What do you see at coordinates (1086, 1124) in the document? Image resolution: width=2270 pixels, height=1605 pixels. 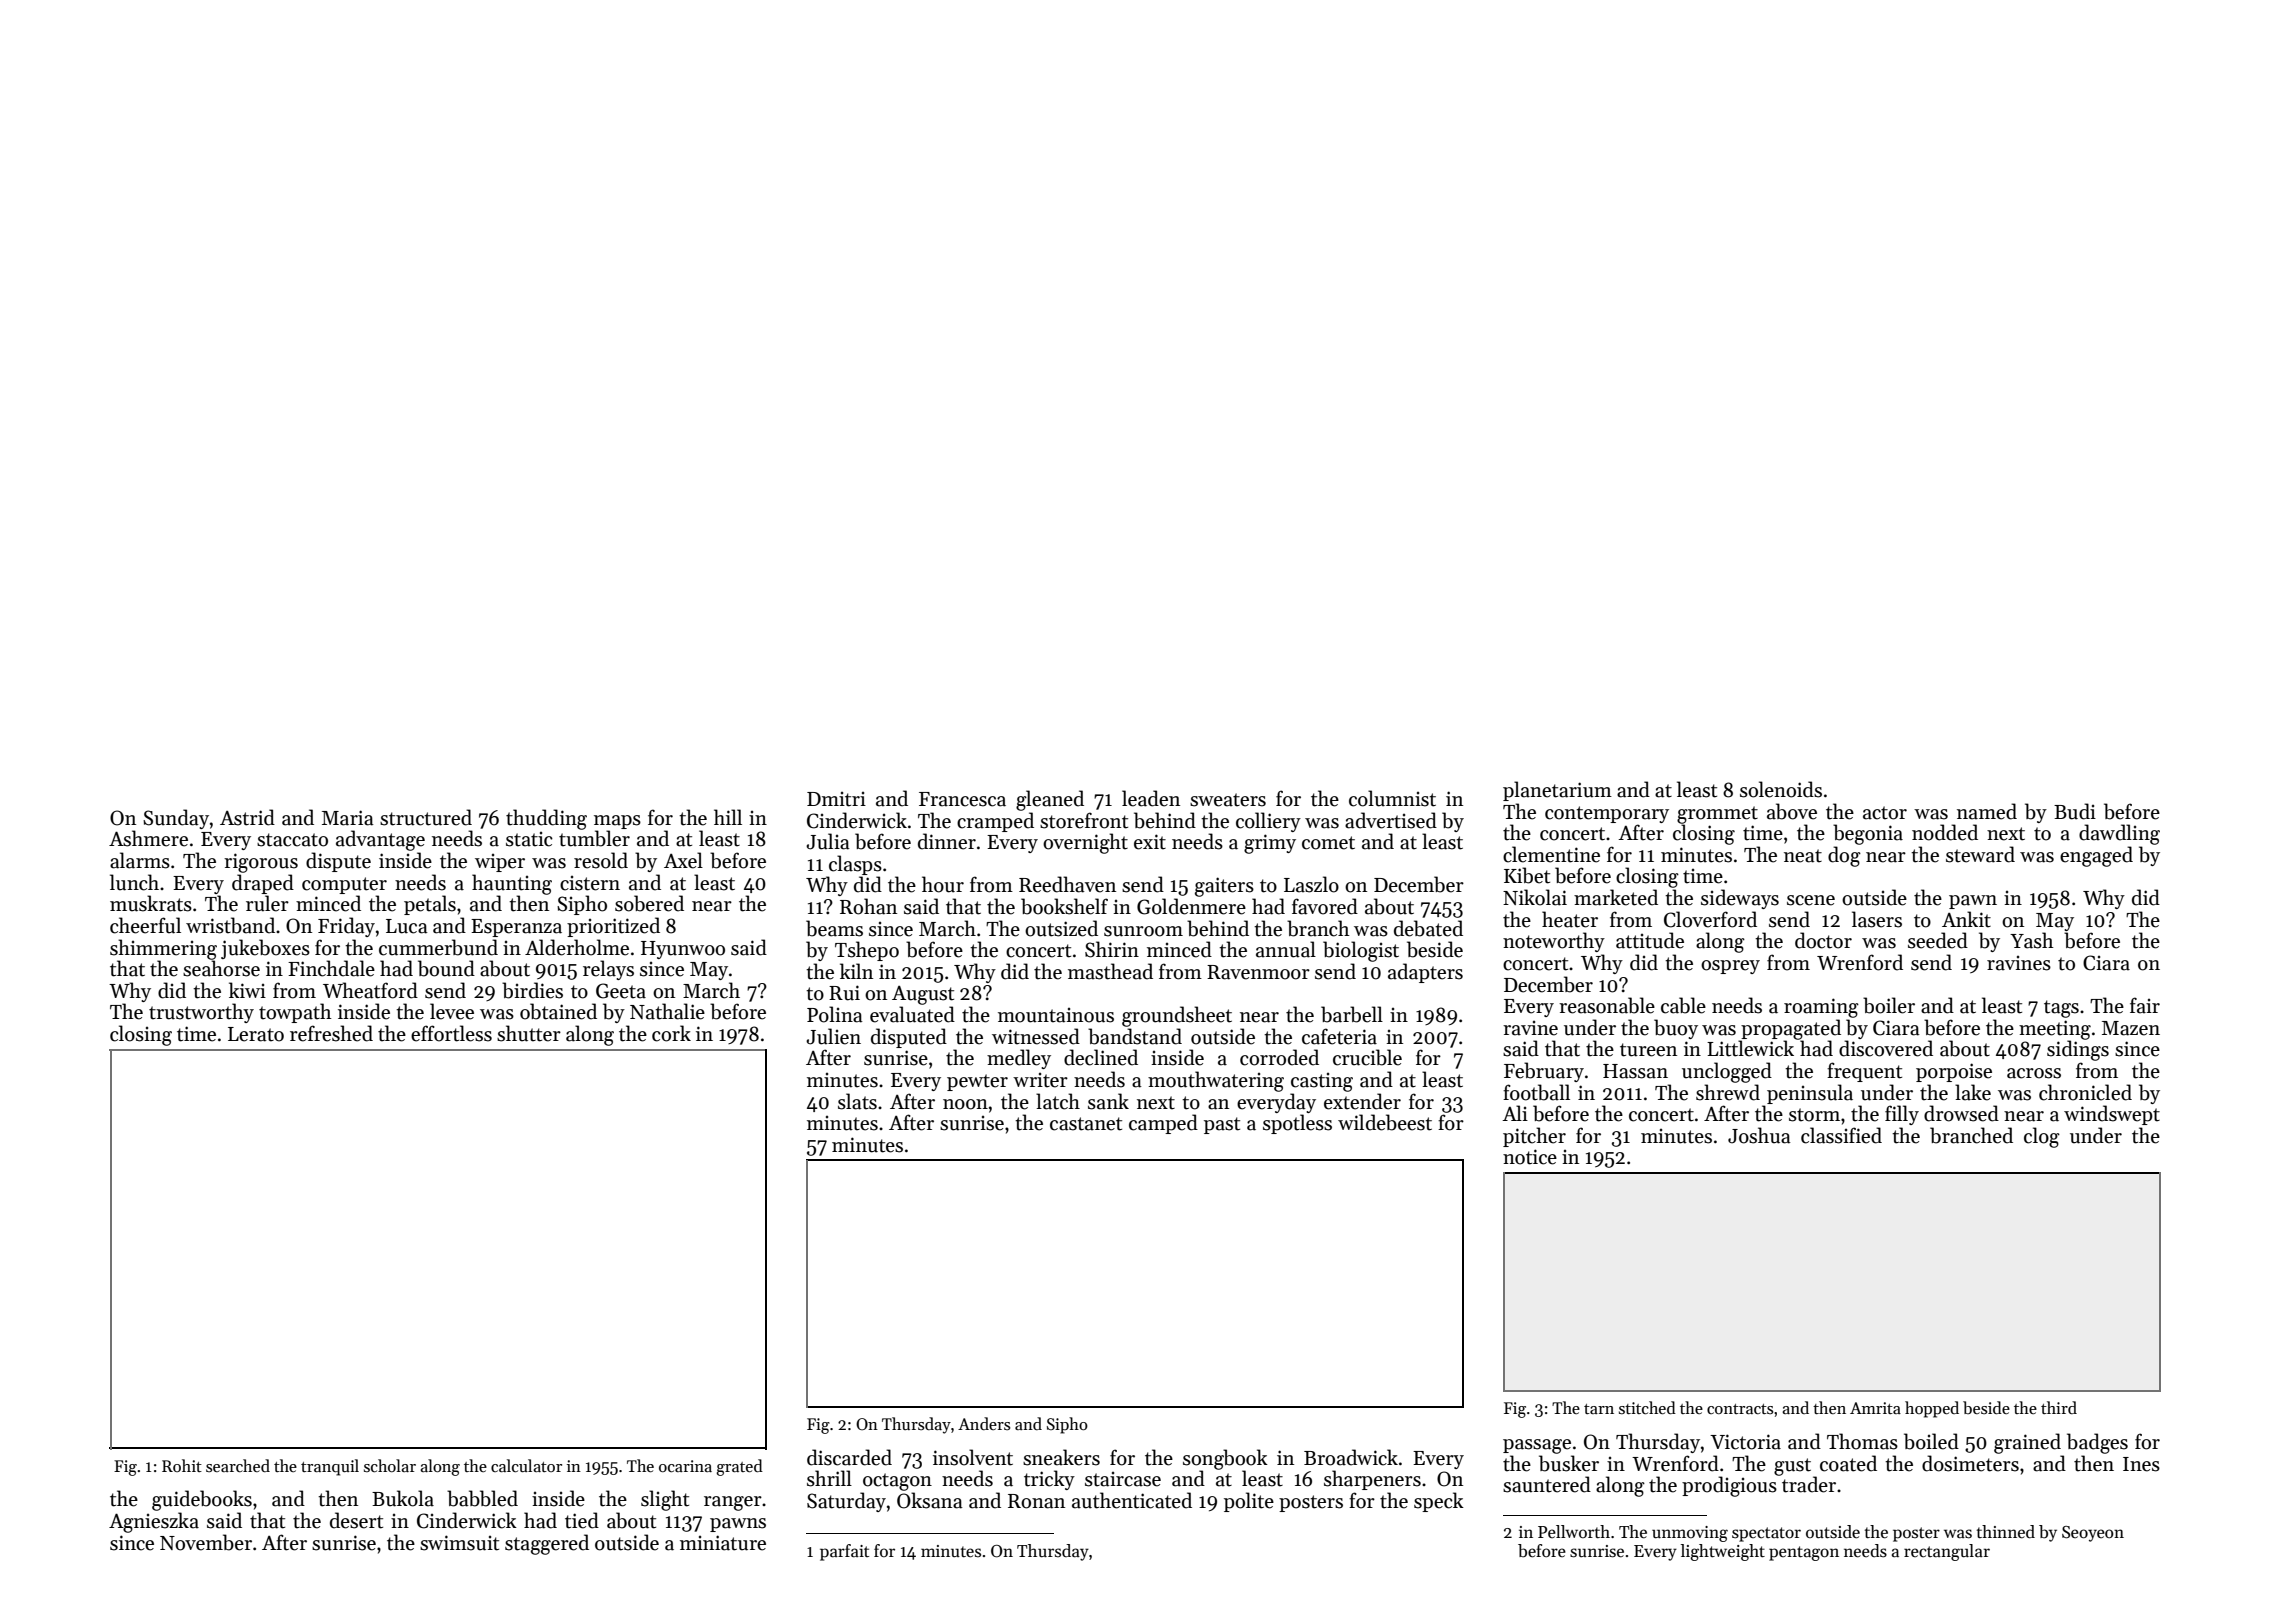 I see `castanet` at bounding box center [1086, 1124].
